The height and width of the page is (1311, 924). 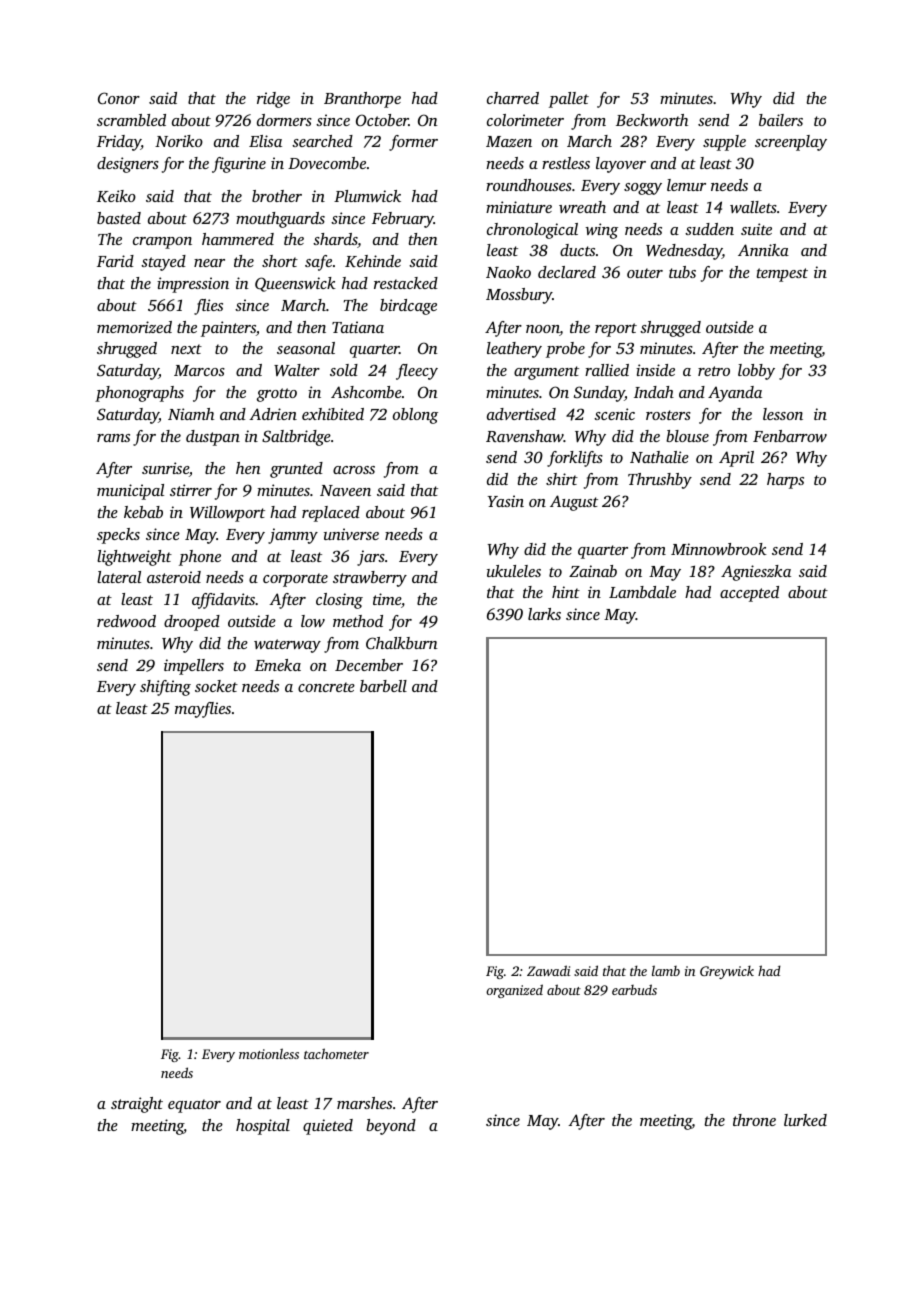 I want to click on accepted, so click(x=749, y=594).
